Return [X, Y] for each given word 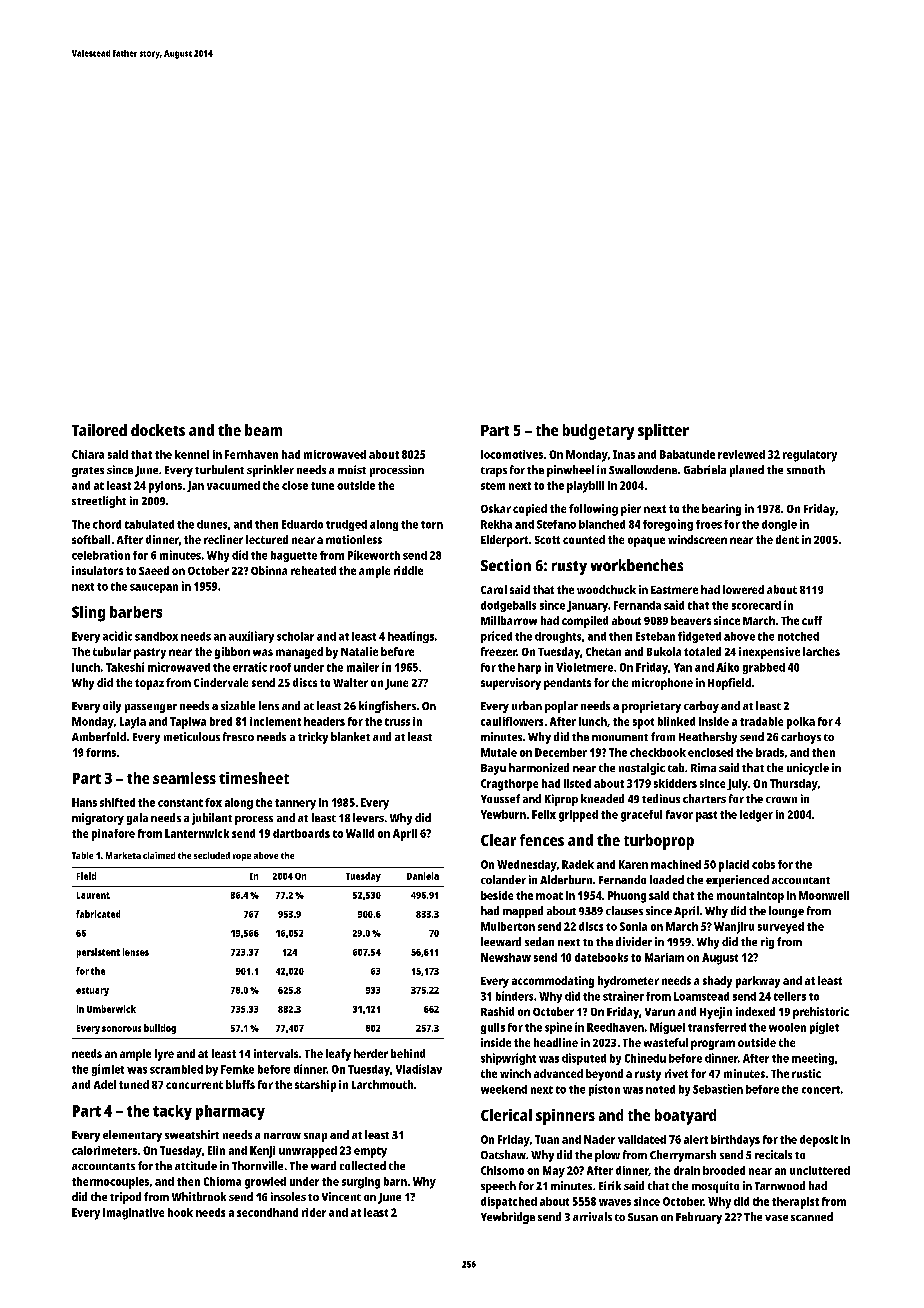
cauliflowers [512, 721]
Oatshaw [503, 1154]
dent [787, 539]
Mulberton [508, 926]
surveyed [781, 928]
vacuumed [233, 485]
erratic [250, 667]
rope [242, 857]
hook [180, 1212]
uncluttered [820, 1170]
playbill [585, 487]
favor [679, 814]
